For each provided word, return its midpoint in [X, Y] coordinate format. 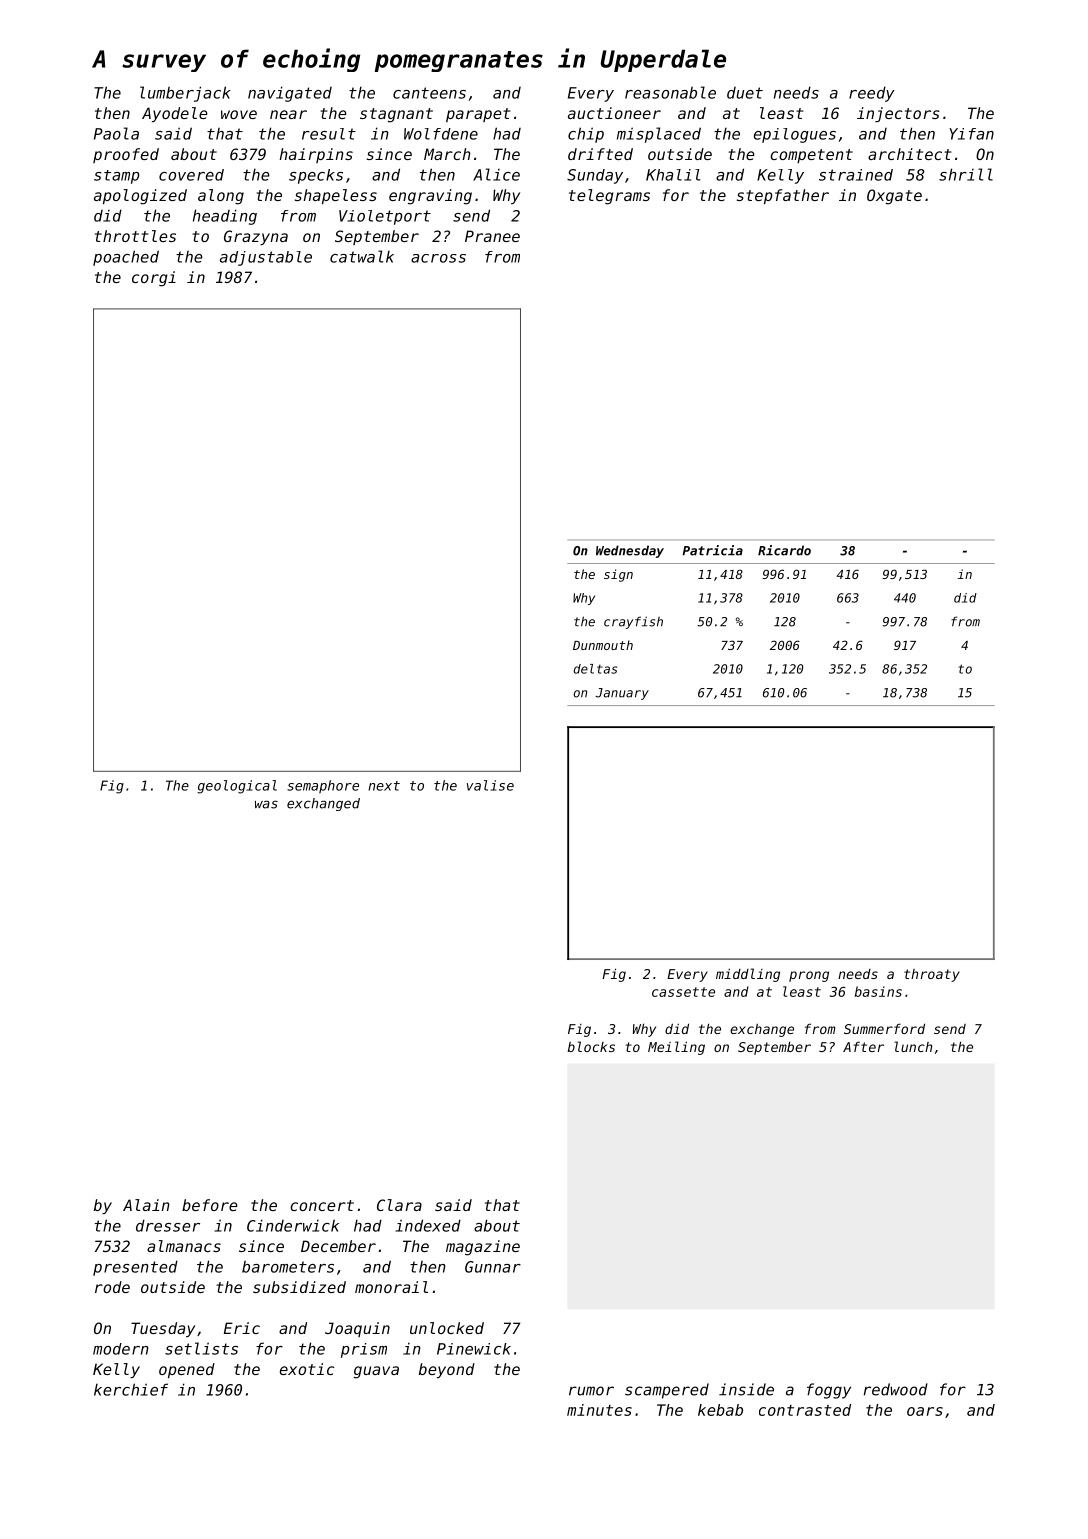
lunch [913, 1046]
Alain [146, 1205]
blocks [591, 1046]
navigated [290, 94]
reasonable [670, 92]
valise [490, 785]
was [266, 804]
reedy [872, 94]
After [863, 1047]
